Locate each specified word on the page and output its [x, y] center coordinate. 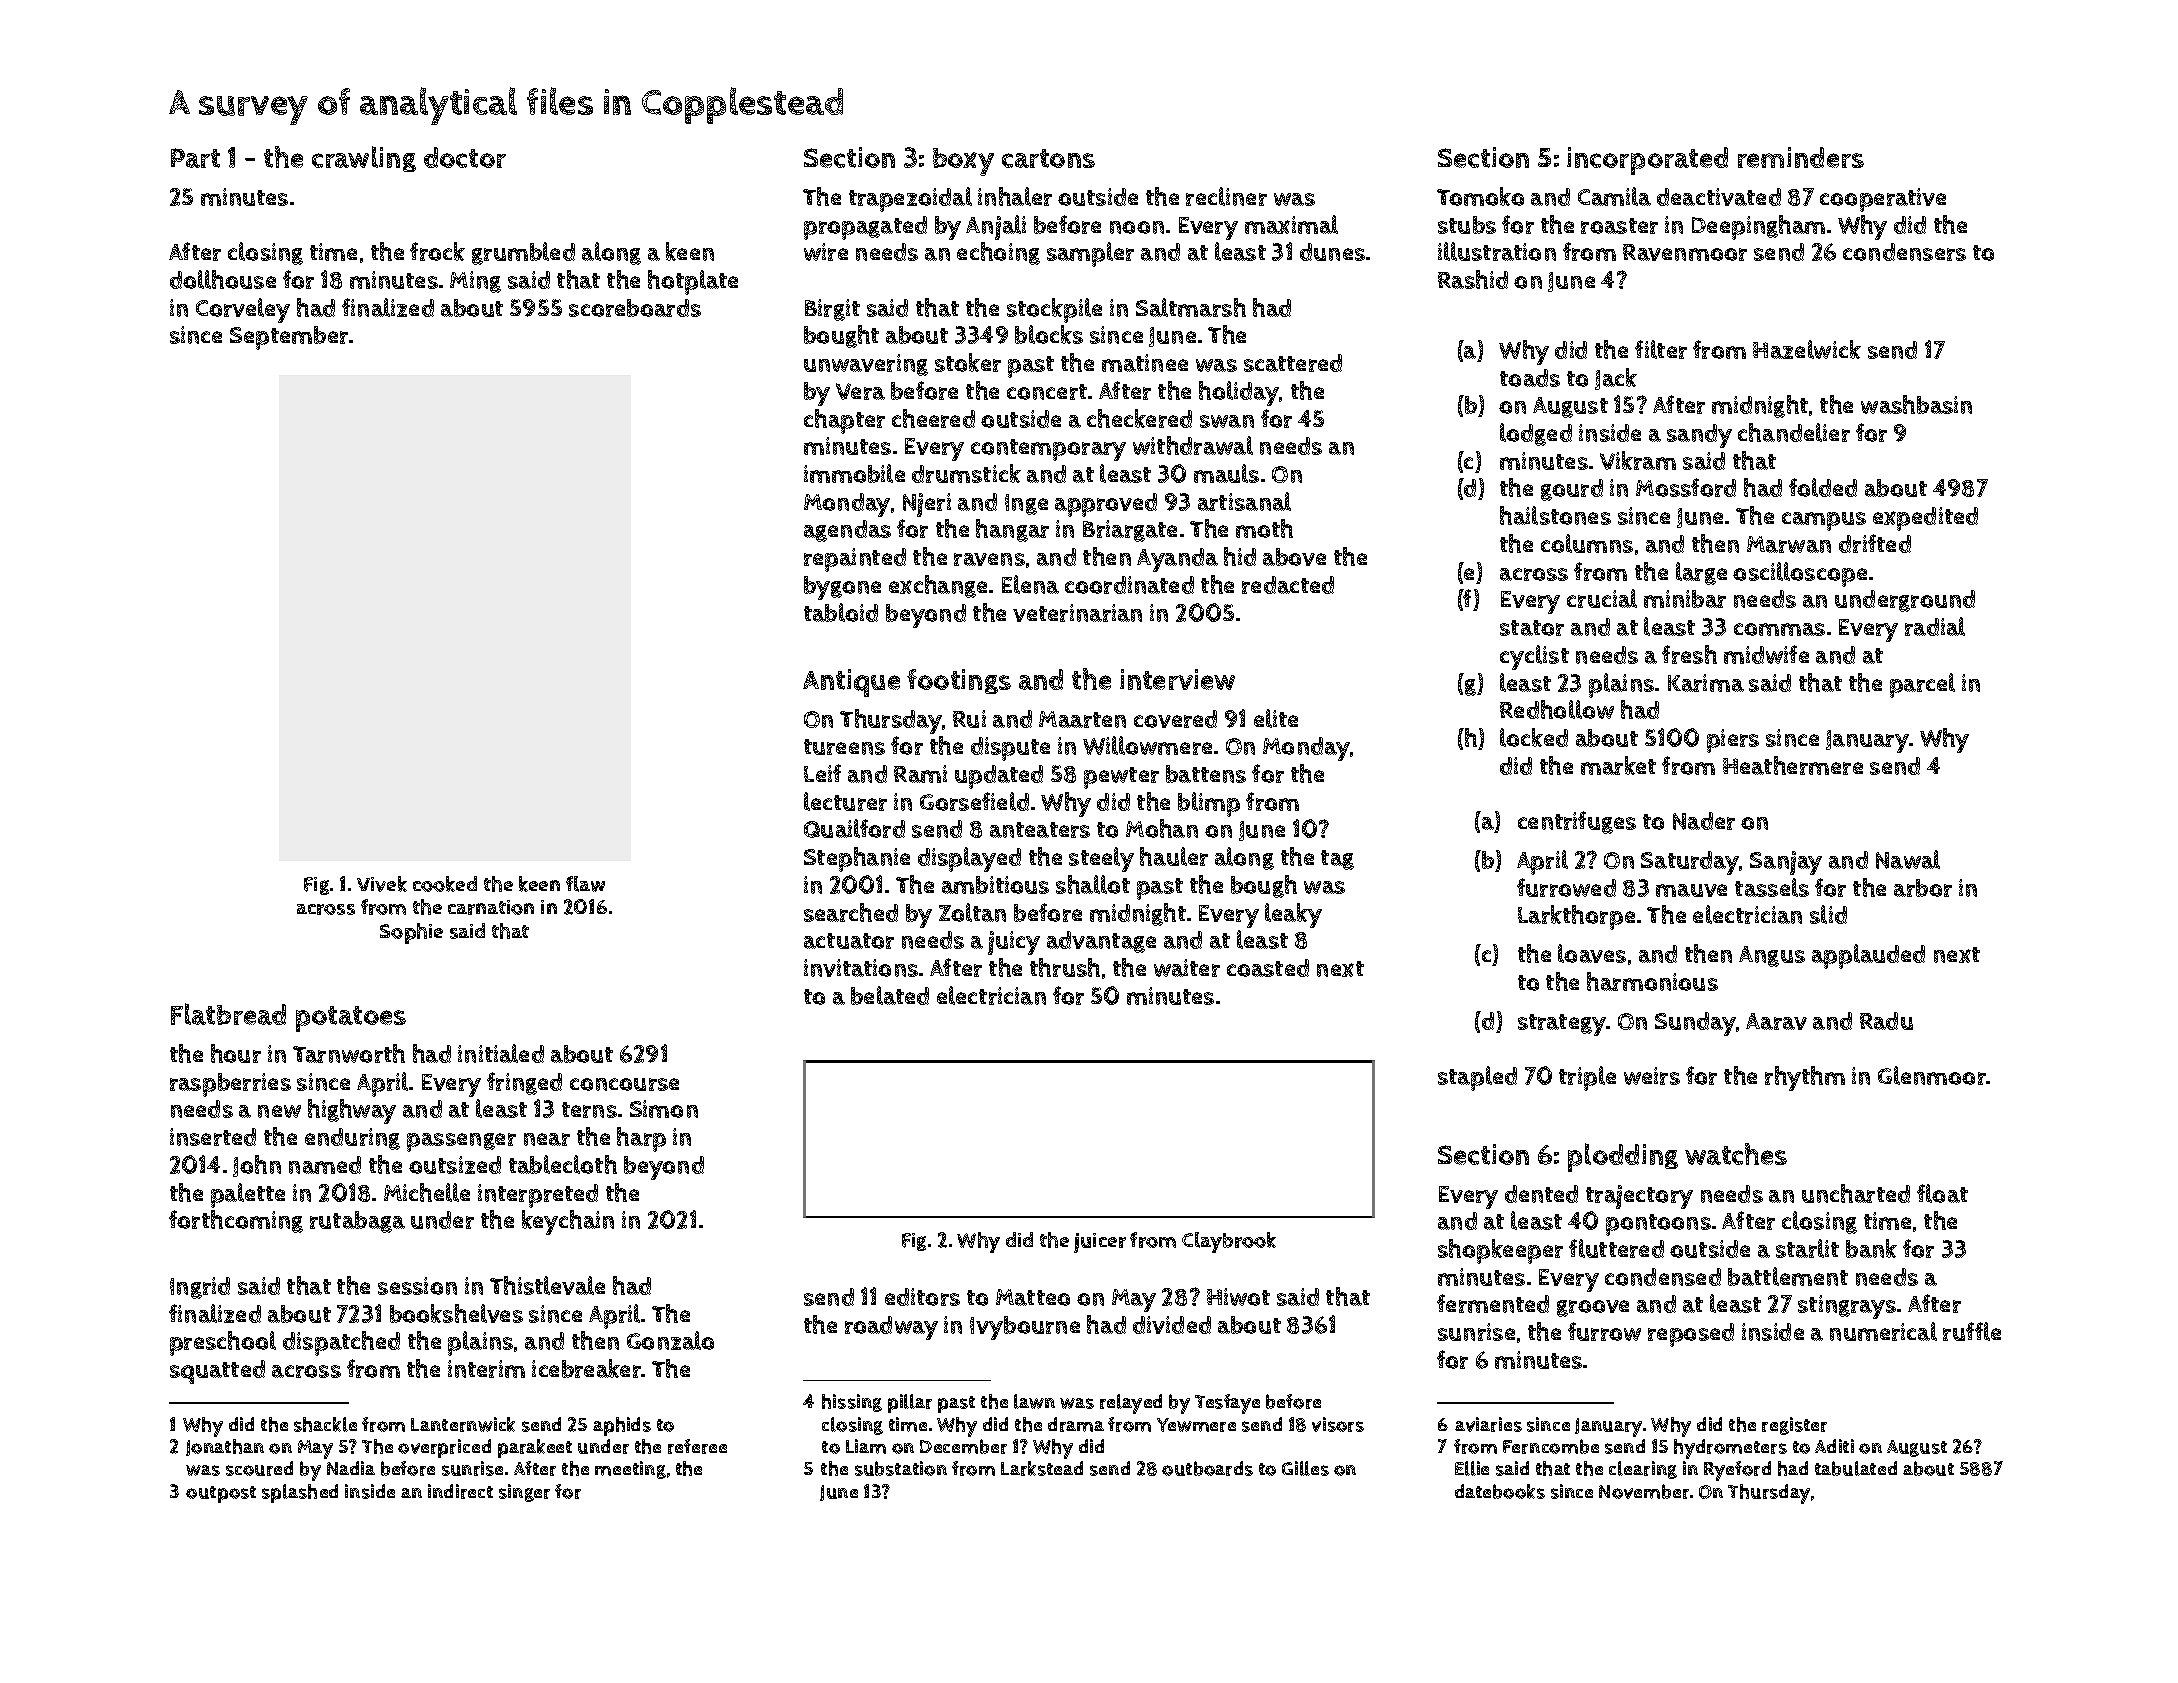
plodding [1623, 1157]
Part [195, 158]
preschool [223, 1343]
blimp [1209, 804]
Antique [851, 683]
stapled [1477, 1078]
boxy [963, 162]
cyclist [1534, 657]
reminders [1801, 157]
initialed [501, 1053]
